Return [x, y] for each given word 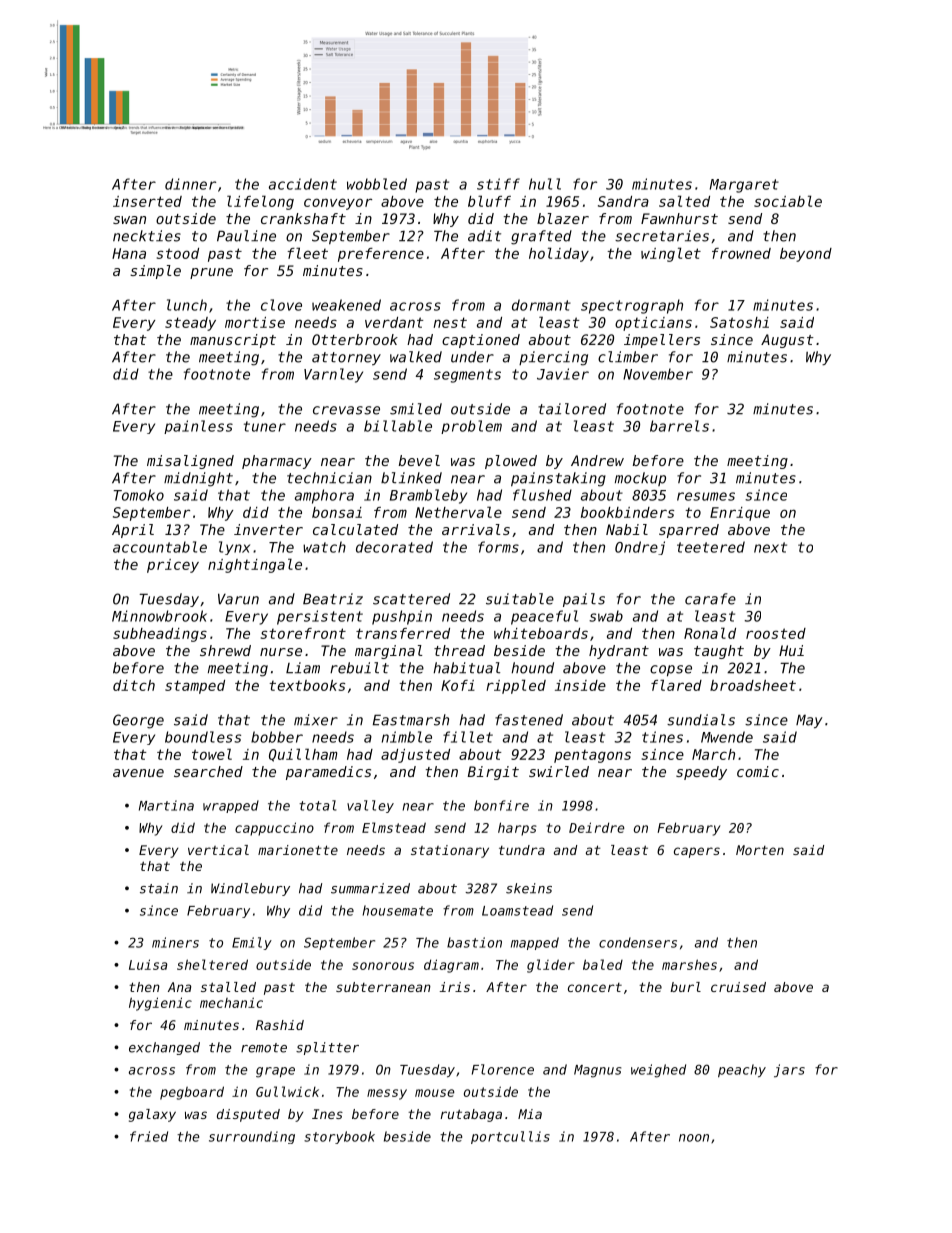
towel [212, 754]
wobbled [377, 184]
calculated [355, 529]
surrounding [252, 1137]
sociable [788, 201]
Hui [791, 650]
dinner [190, 184]
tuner [265, 426]
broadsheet [753, 685]
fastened [529, 720]
